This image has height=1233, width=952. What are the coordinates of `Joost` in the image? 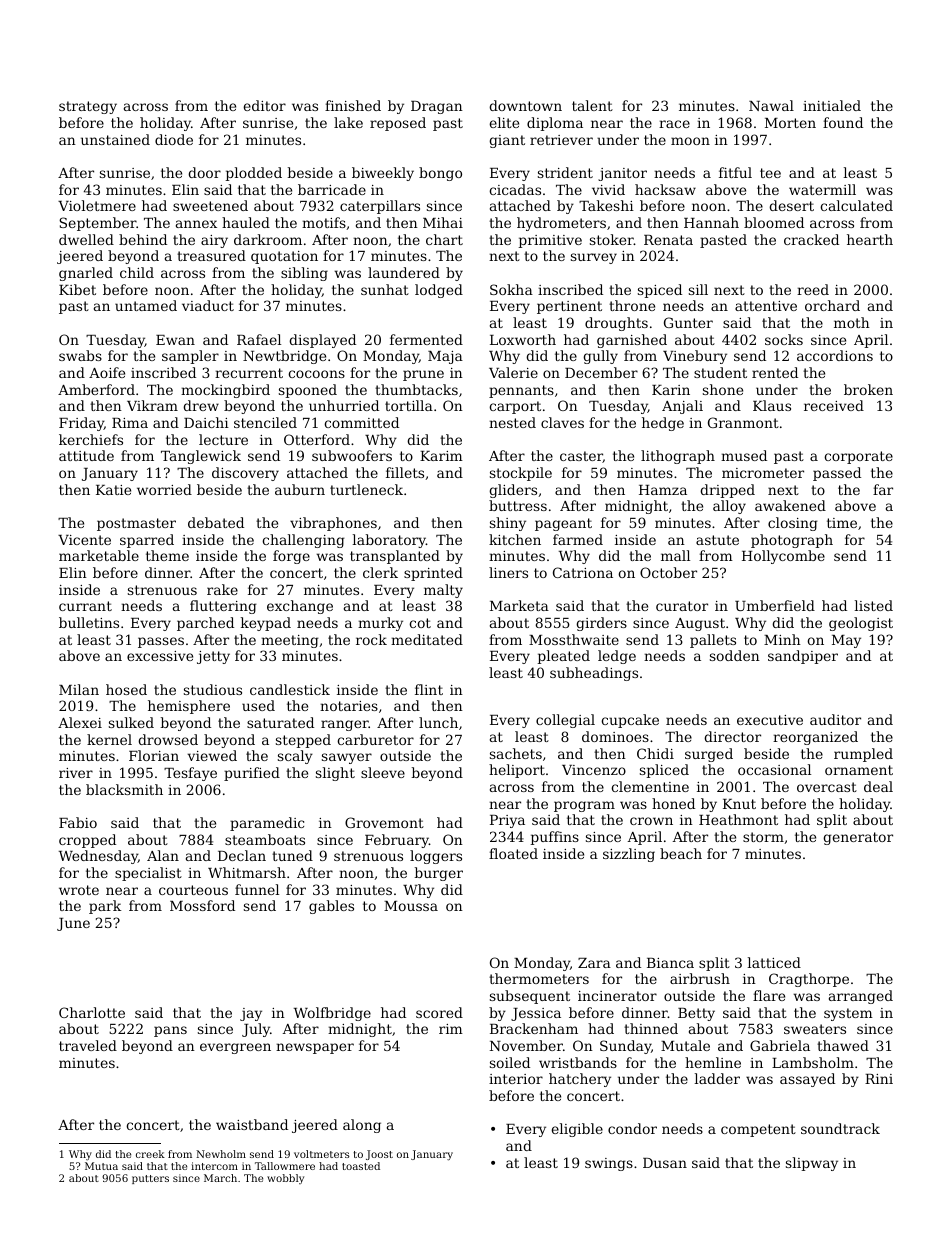 It's located at (379, 1155).
